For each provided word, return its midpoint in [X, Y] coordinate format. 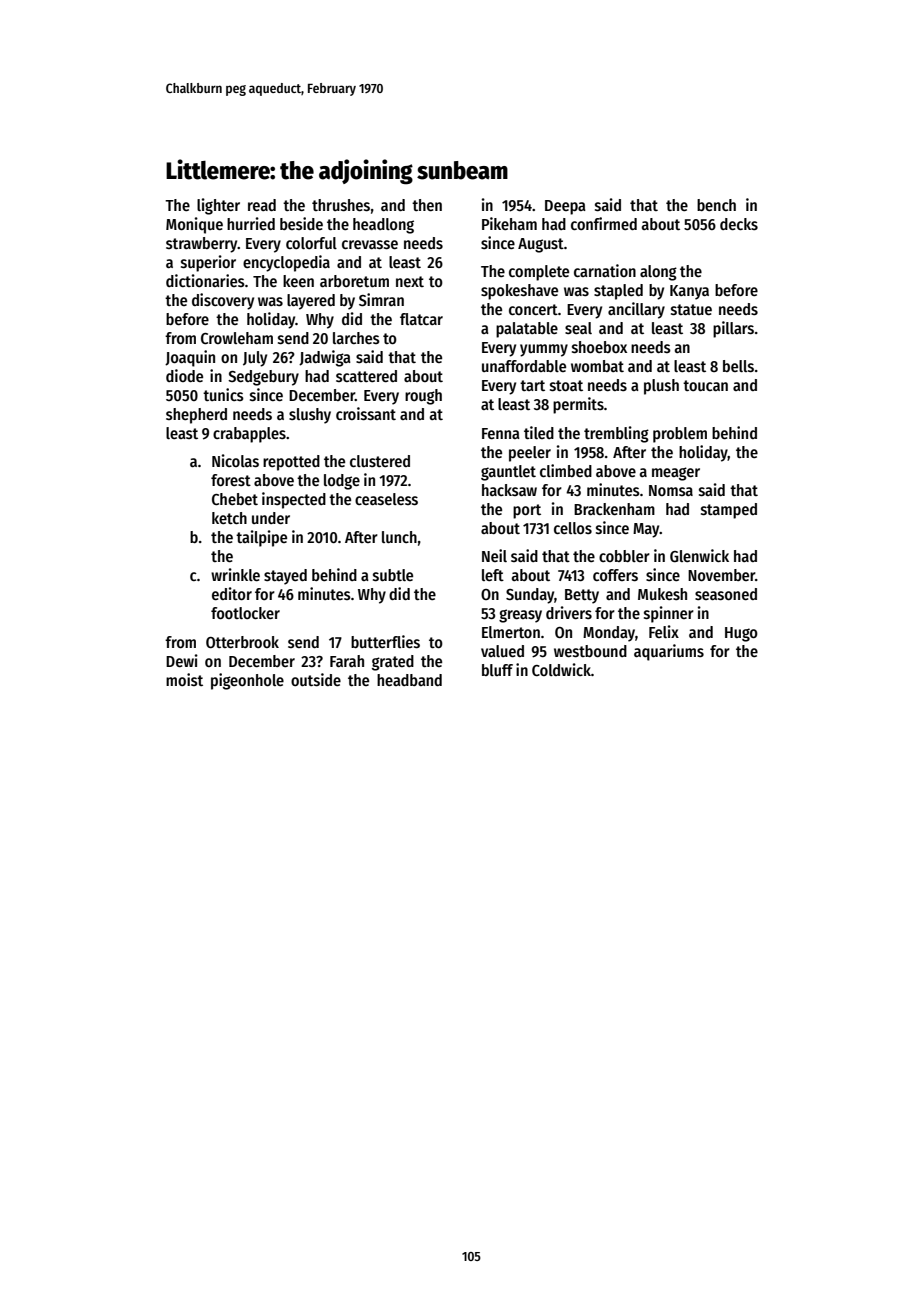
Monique [194, 225]
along [658, 273]
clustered [380, 461]
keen [298, 281]
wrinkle [235, 574]
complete [539, 273]
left [493, 575]
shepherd [196, 416]
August [541, 245]
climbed [566, 470]
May [646, 530]
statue [691, 310]
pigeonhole [247, 681]
